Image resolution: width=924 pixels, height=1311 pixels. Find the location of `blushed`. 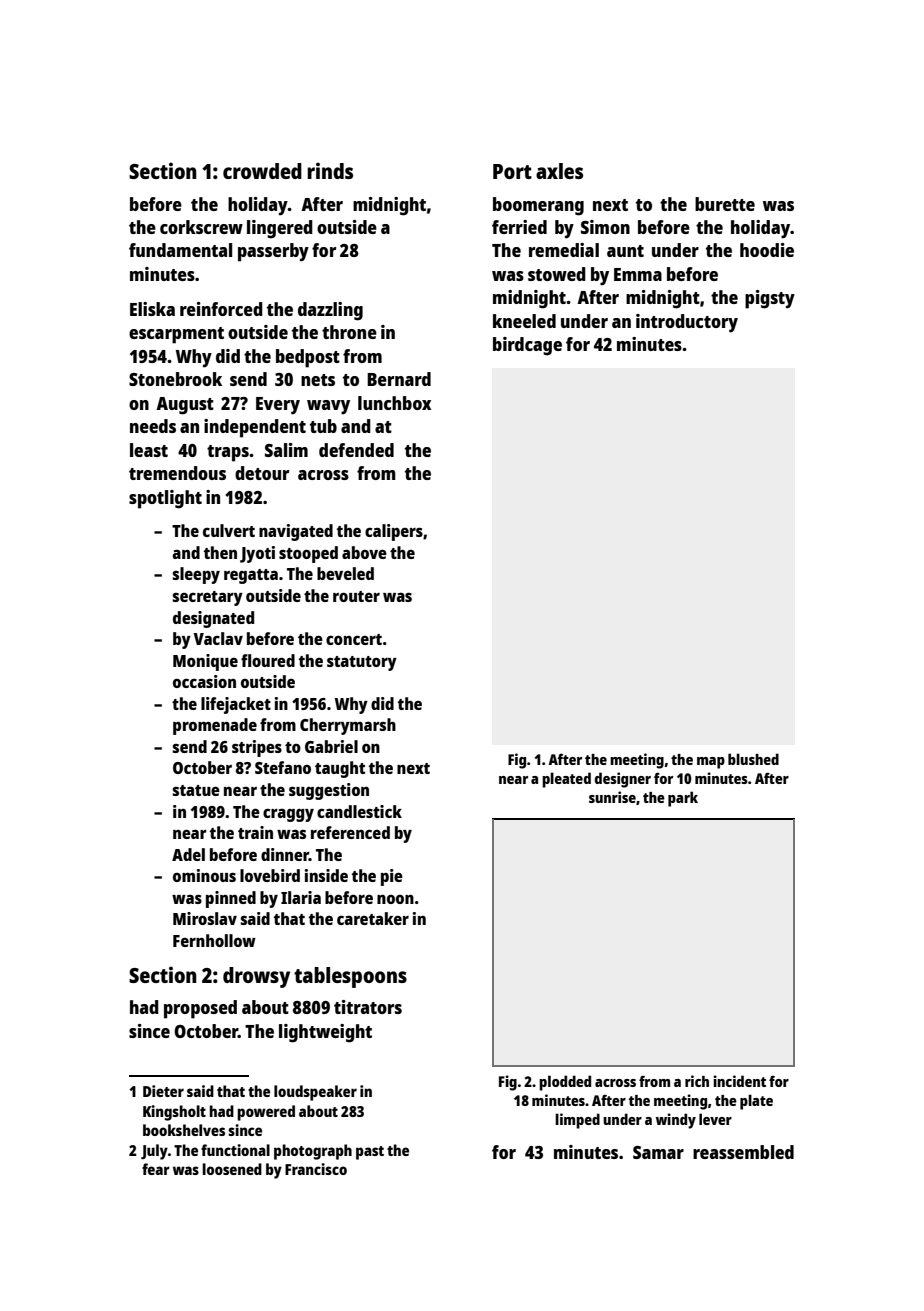

blushed is located at coordinates (753, 759).
